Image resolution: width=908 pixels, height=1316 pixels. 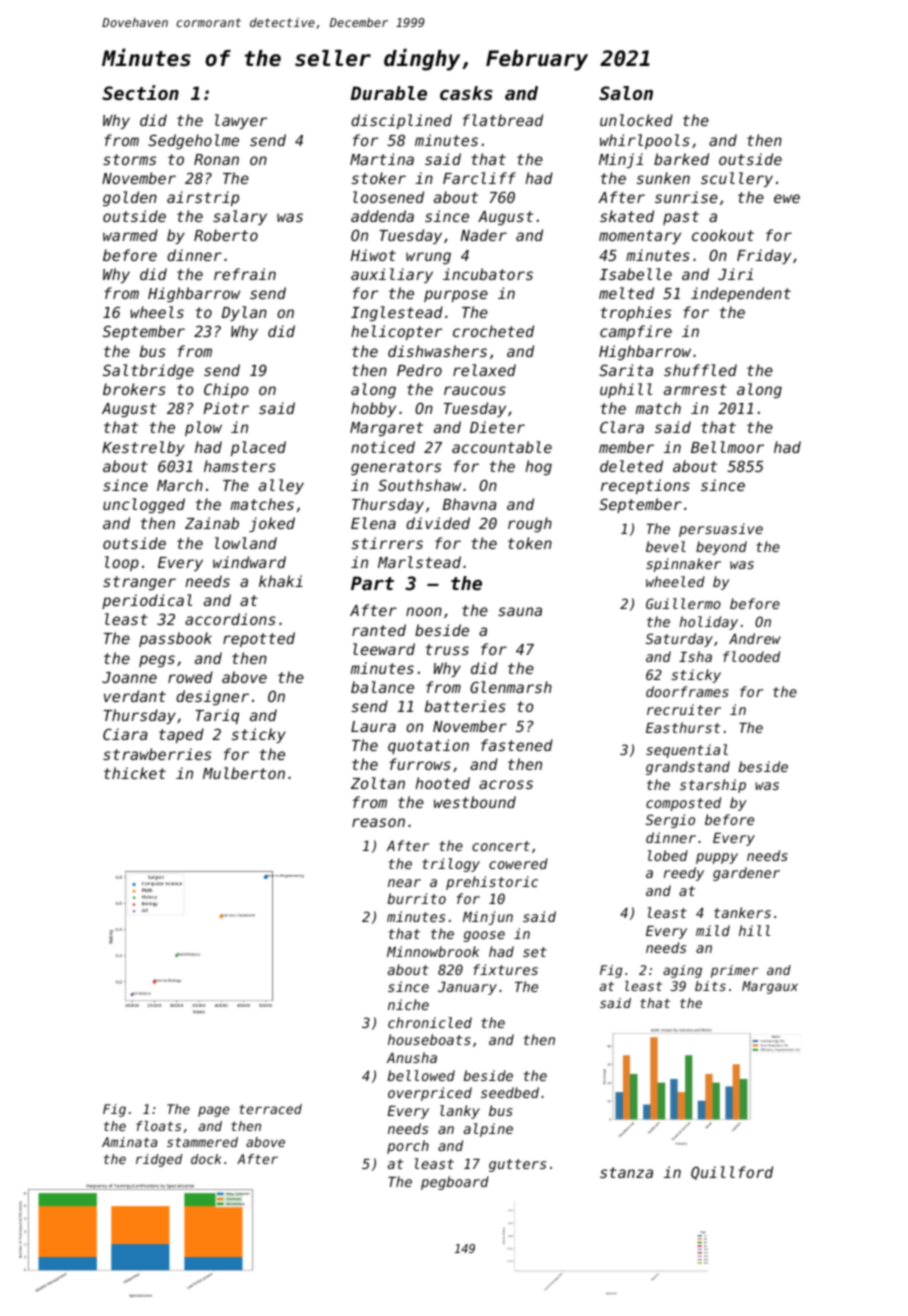 I want to click on dock, so click(x=206, y=1159).
